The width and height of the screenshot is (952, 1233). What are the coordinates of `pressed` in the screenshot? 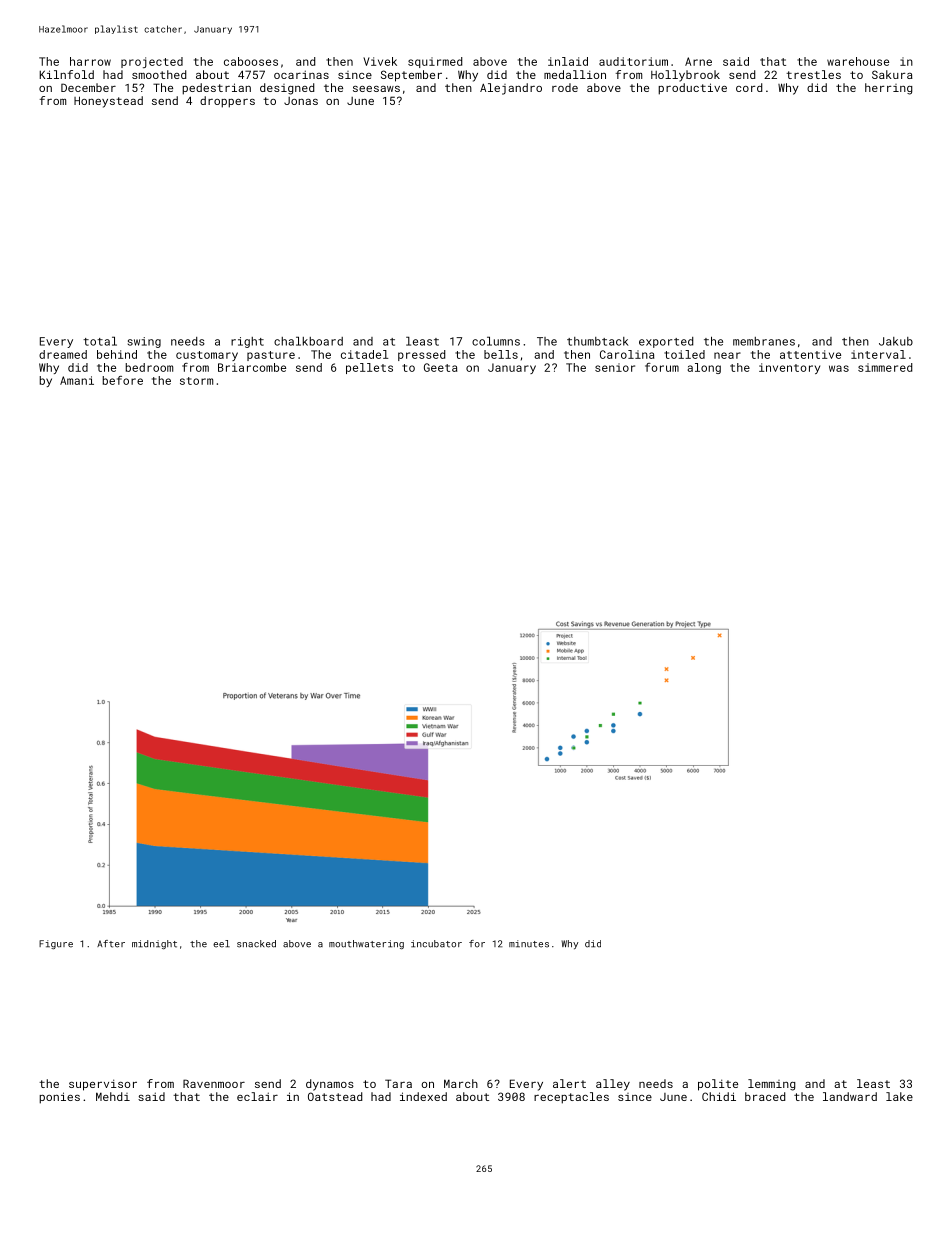 It's located at (421, 355).
